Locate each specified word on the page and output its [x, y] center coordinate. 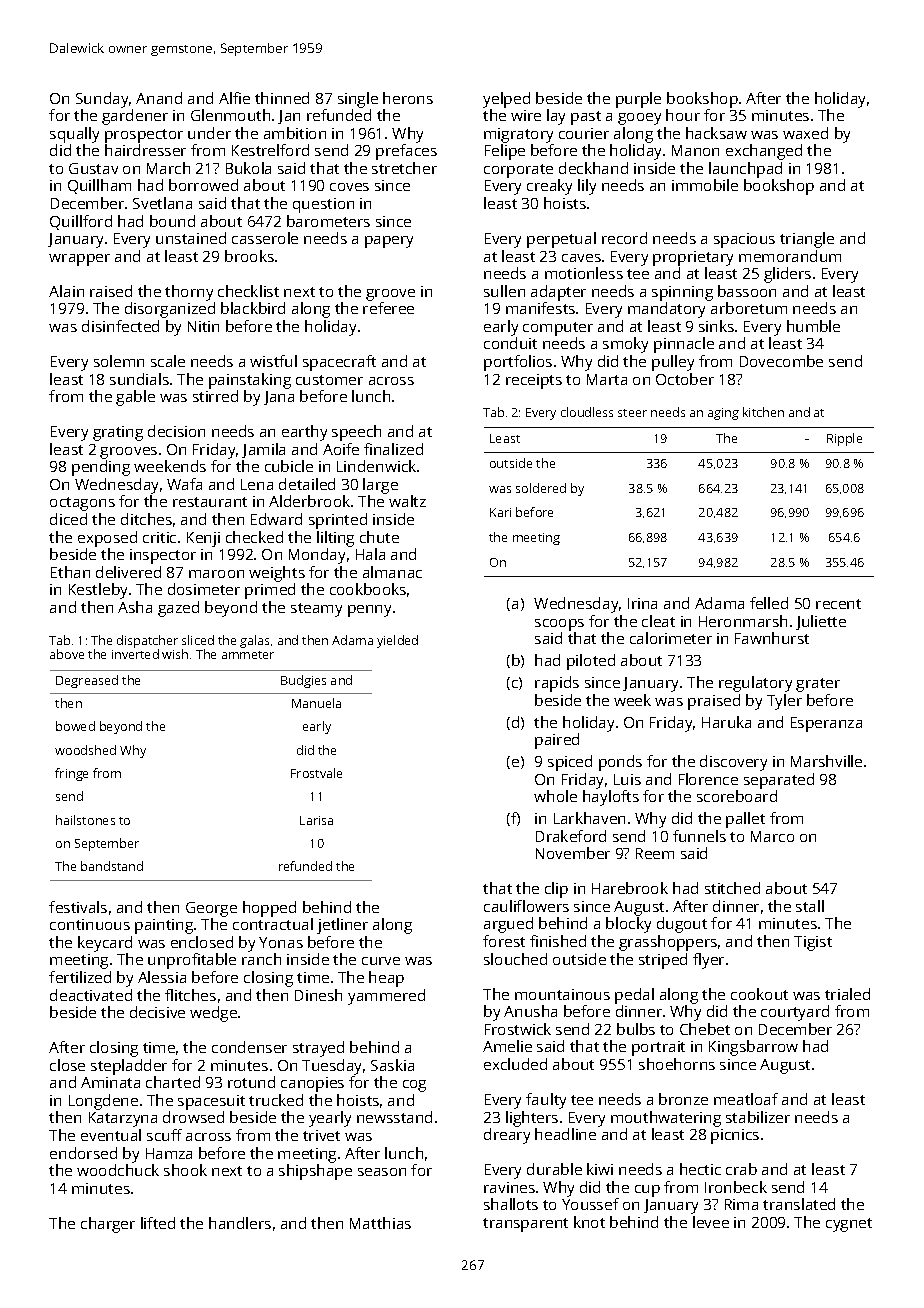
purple [638, 100]
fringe [71, 774]
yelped [506, 100]
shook [185, 1170]
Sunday [102, 100]
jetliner [342, 926]
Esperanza [826, 724]
